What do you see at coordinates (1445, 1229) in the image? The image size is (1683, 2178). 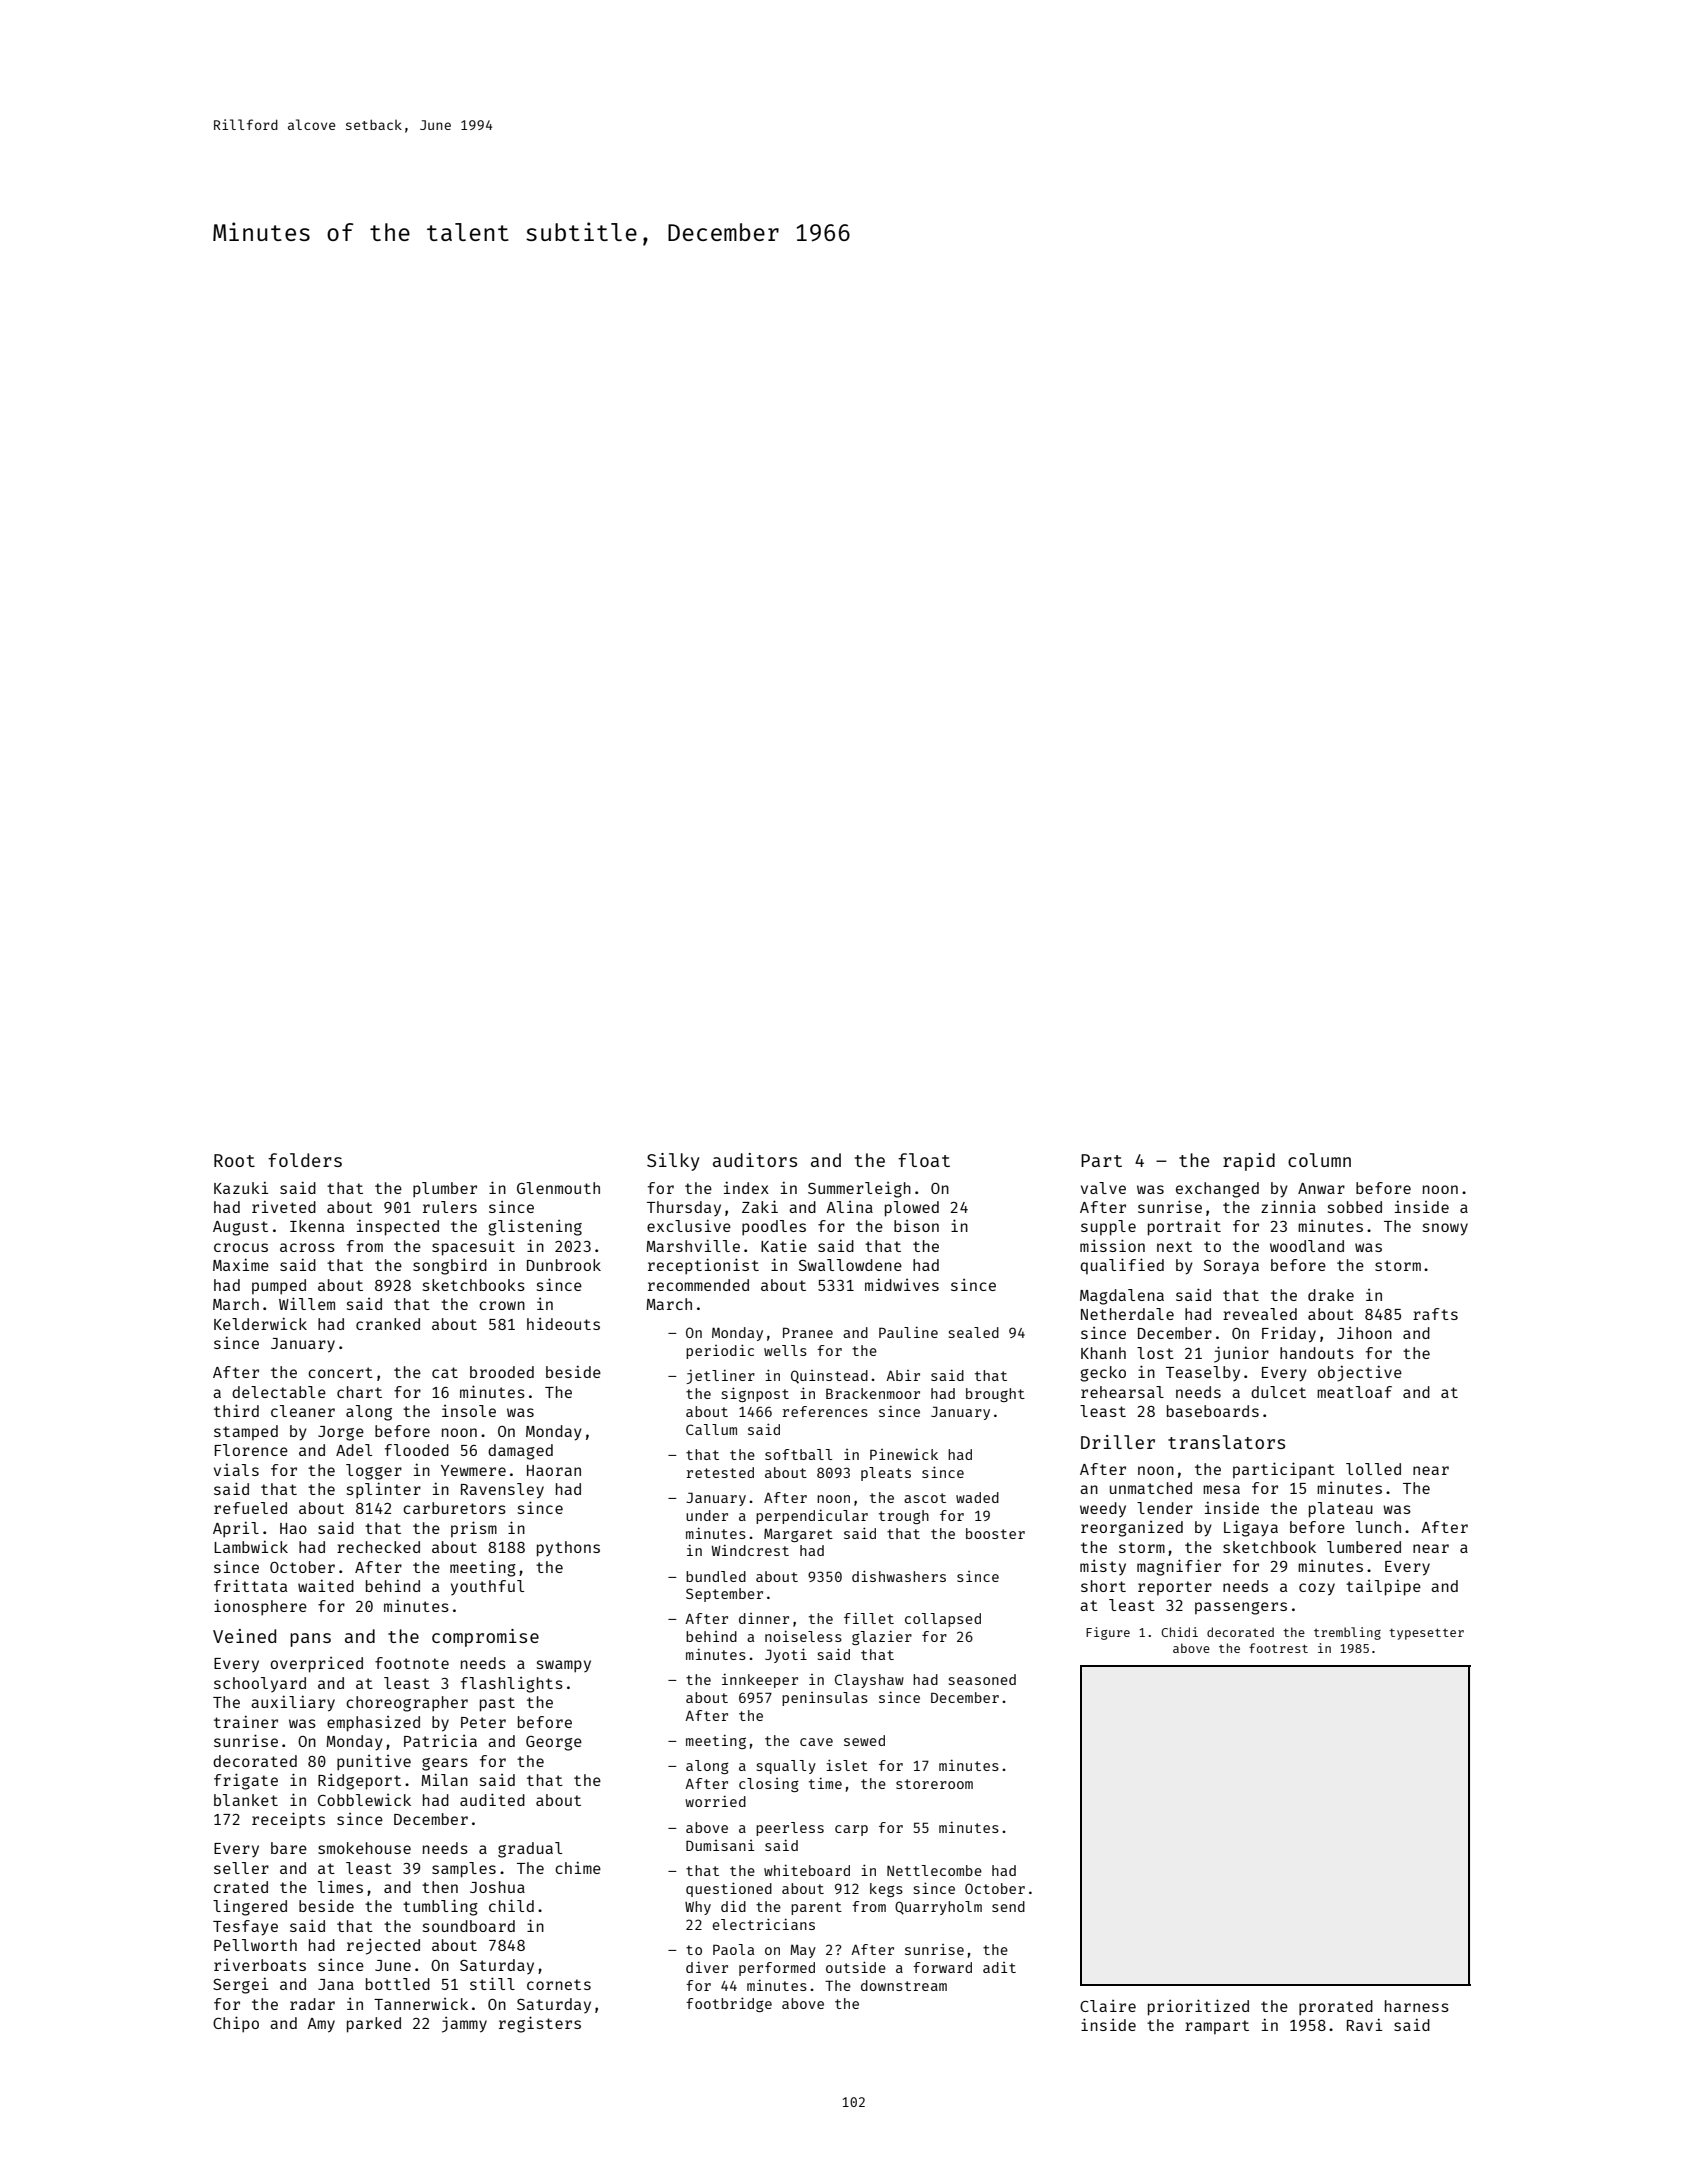 I see `snowy` at bounding box center [1445, 1229].
